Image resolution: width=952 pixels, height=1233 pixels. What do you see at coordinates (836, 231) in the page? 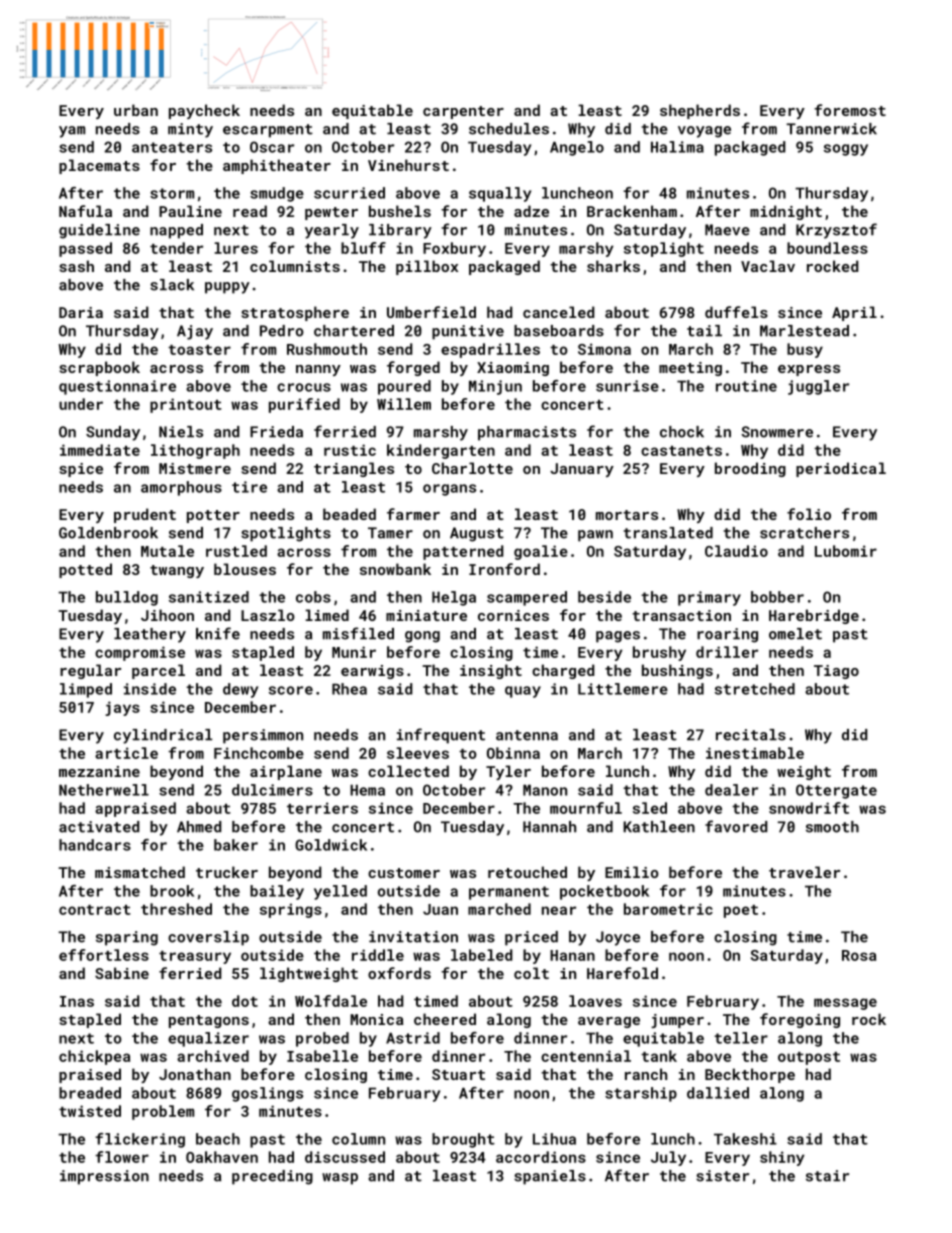
I see `Krzysztof` at bounding box center [836, 231].
